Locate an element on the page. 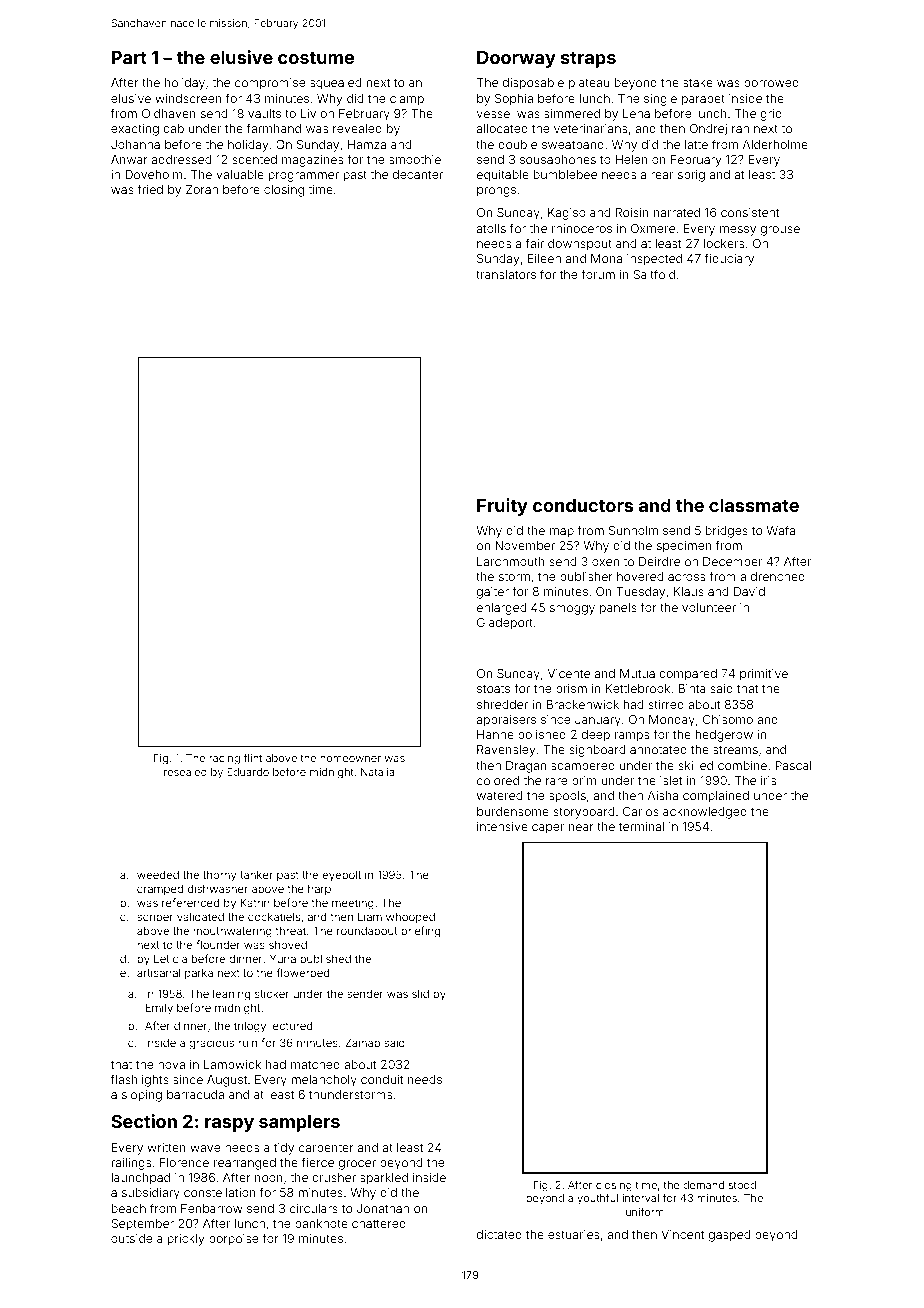 The width and height of the document is (924, 1308). chattered is located at coordinates (379, 1223).
